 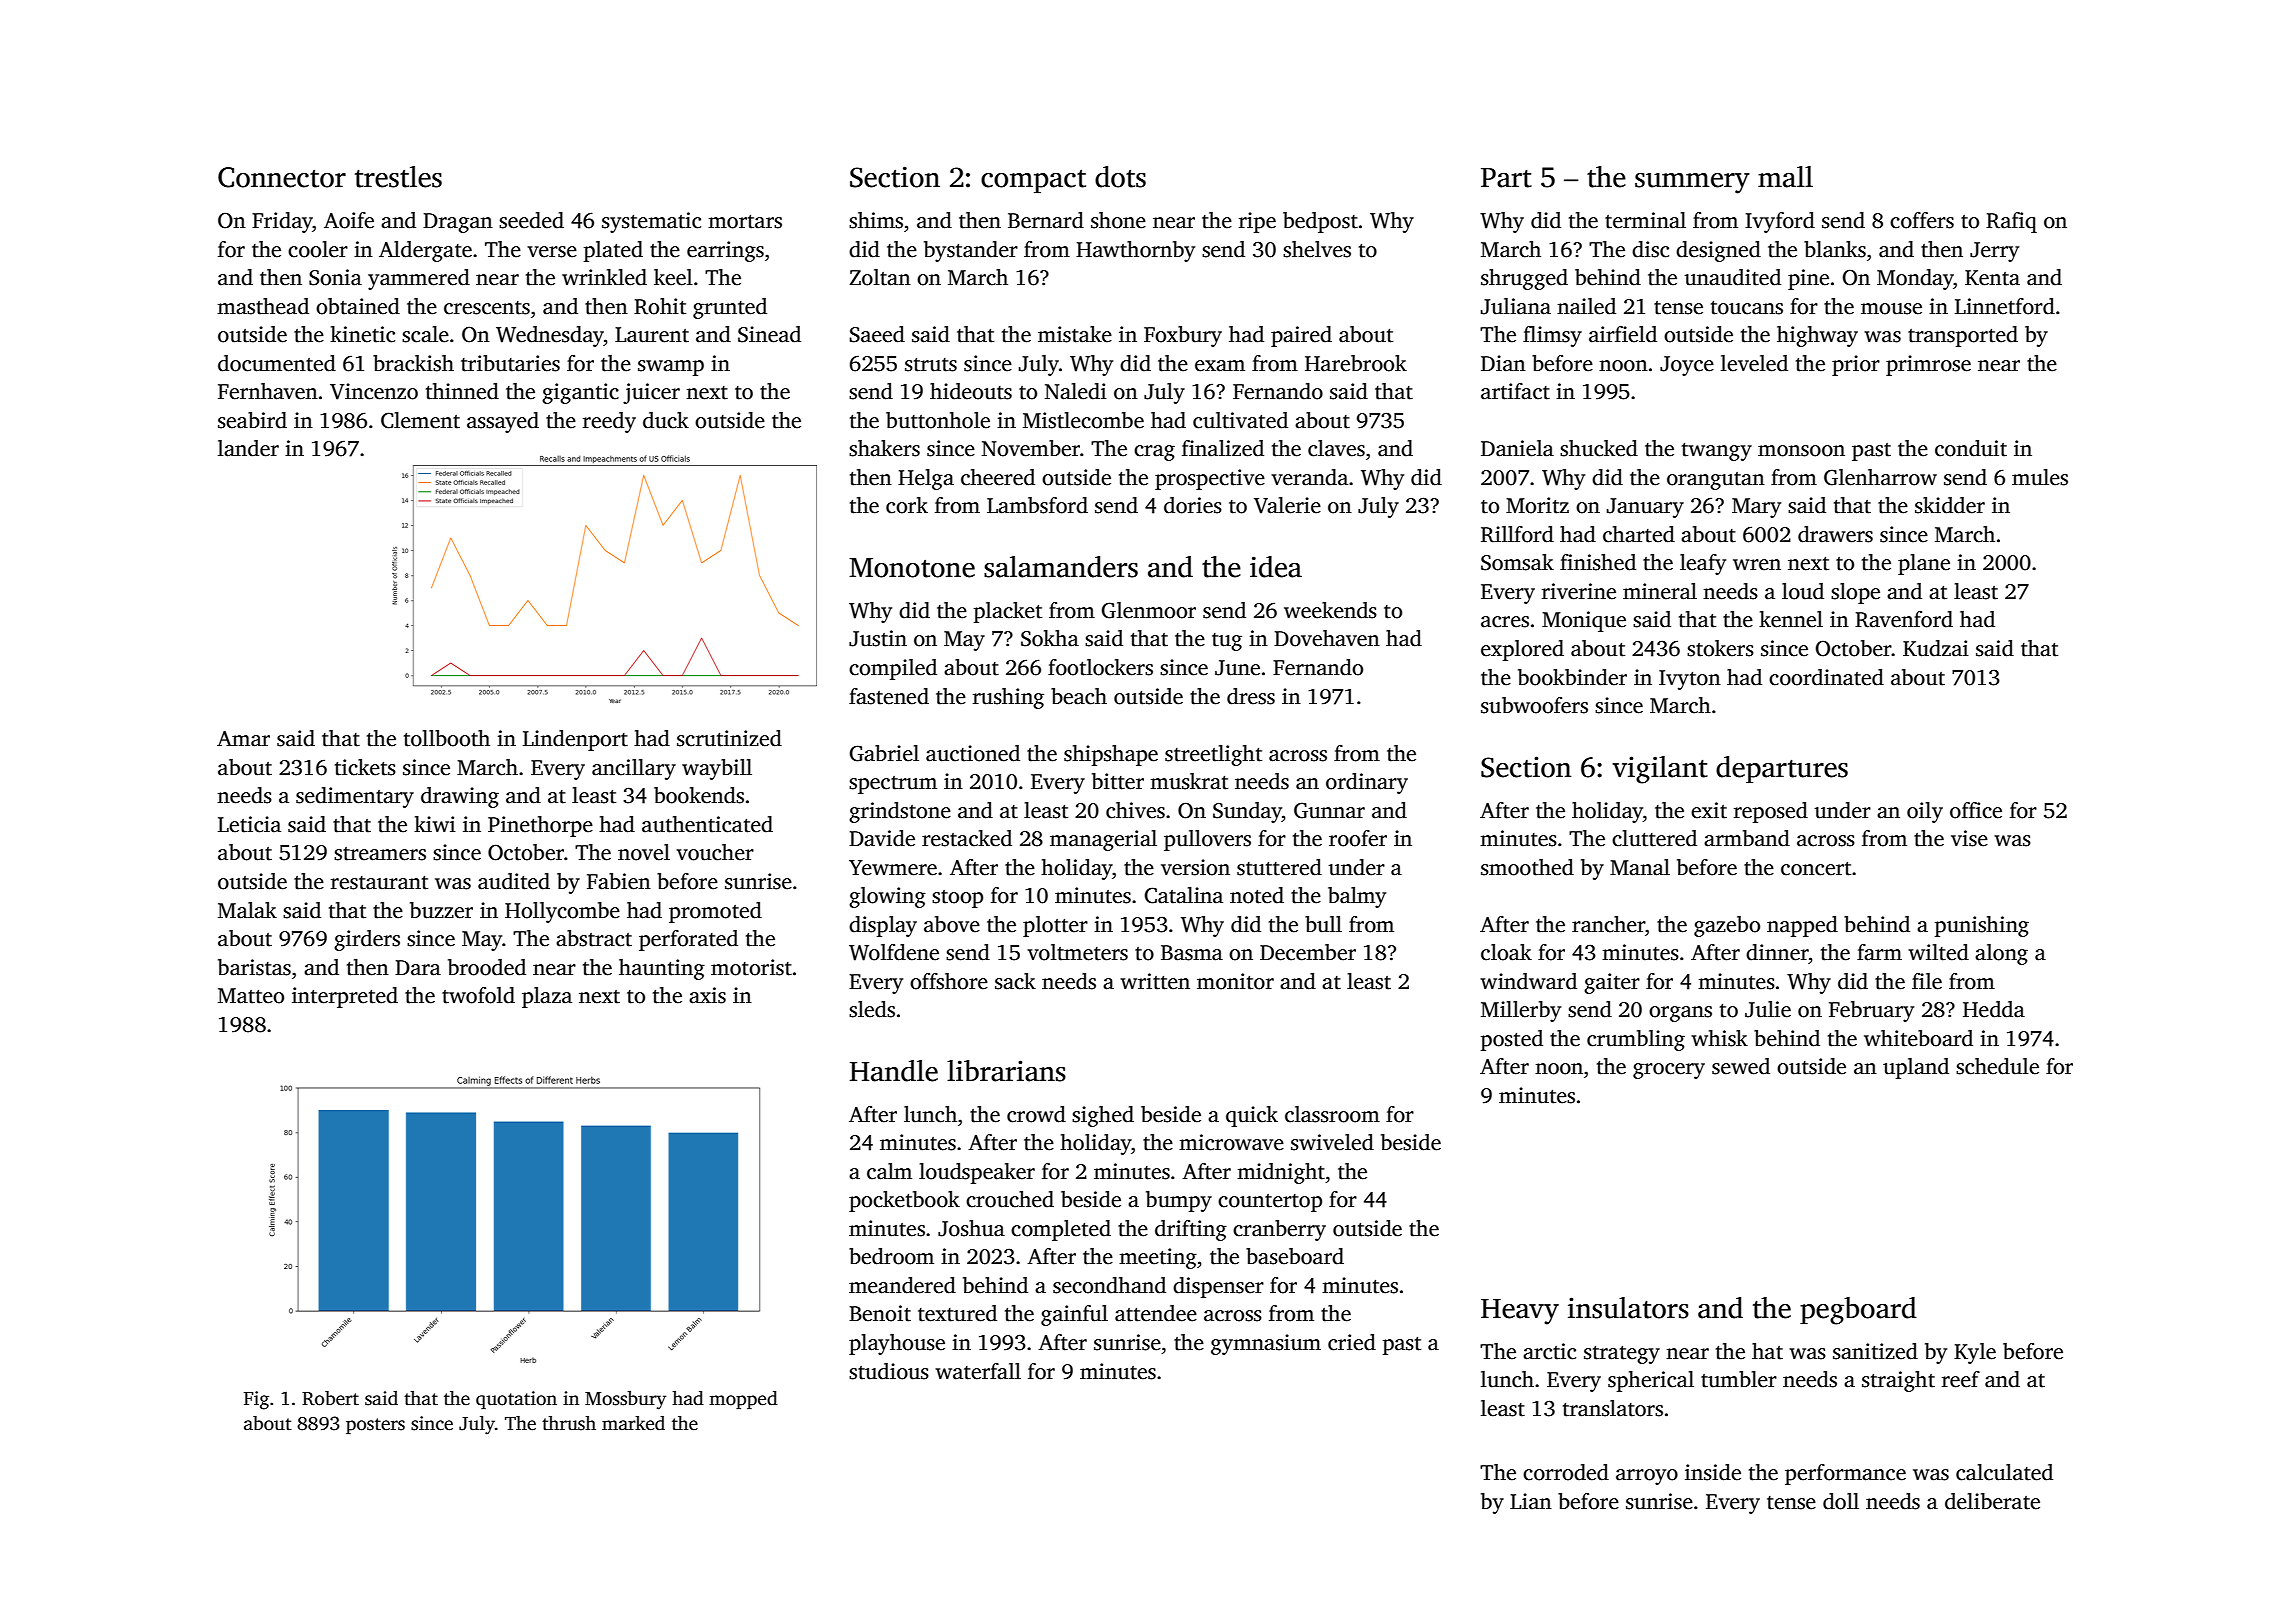 I want to click on pegboard, so click(x=1858, y=1311).
